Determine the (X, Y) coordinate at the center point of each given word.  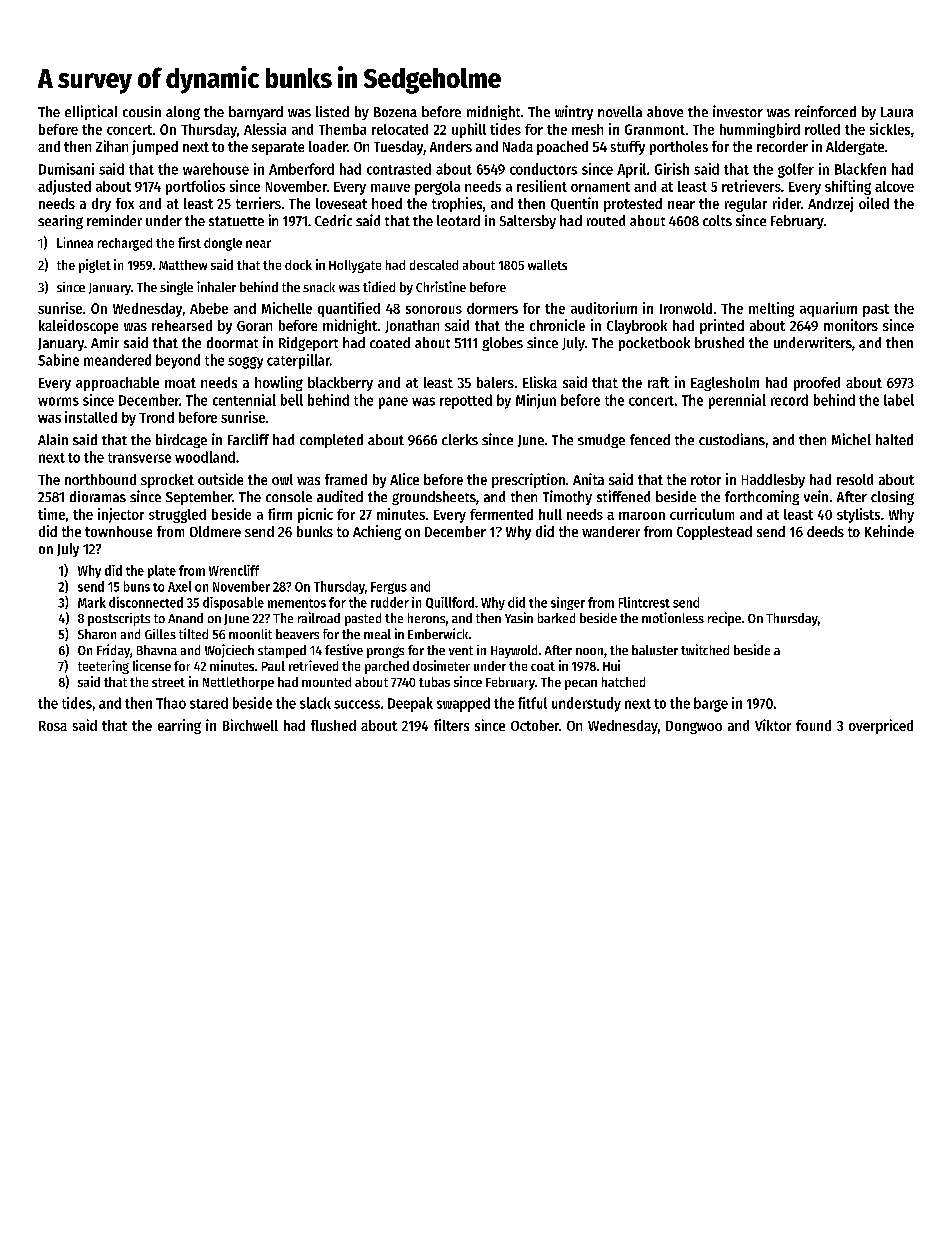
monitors (851, 325)
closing (892, 498)
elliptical (91, 112)
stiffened (623, 496)
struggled (177, 516)
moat (180, 383)
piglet (95, 266)
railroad (319, 617)
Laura (897, 112)
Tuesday (398, 148)
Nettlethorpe (238, 683)
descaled (434, 265)
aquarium (828, 309)
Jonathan (412, 326)
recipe (724, 619)
